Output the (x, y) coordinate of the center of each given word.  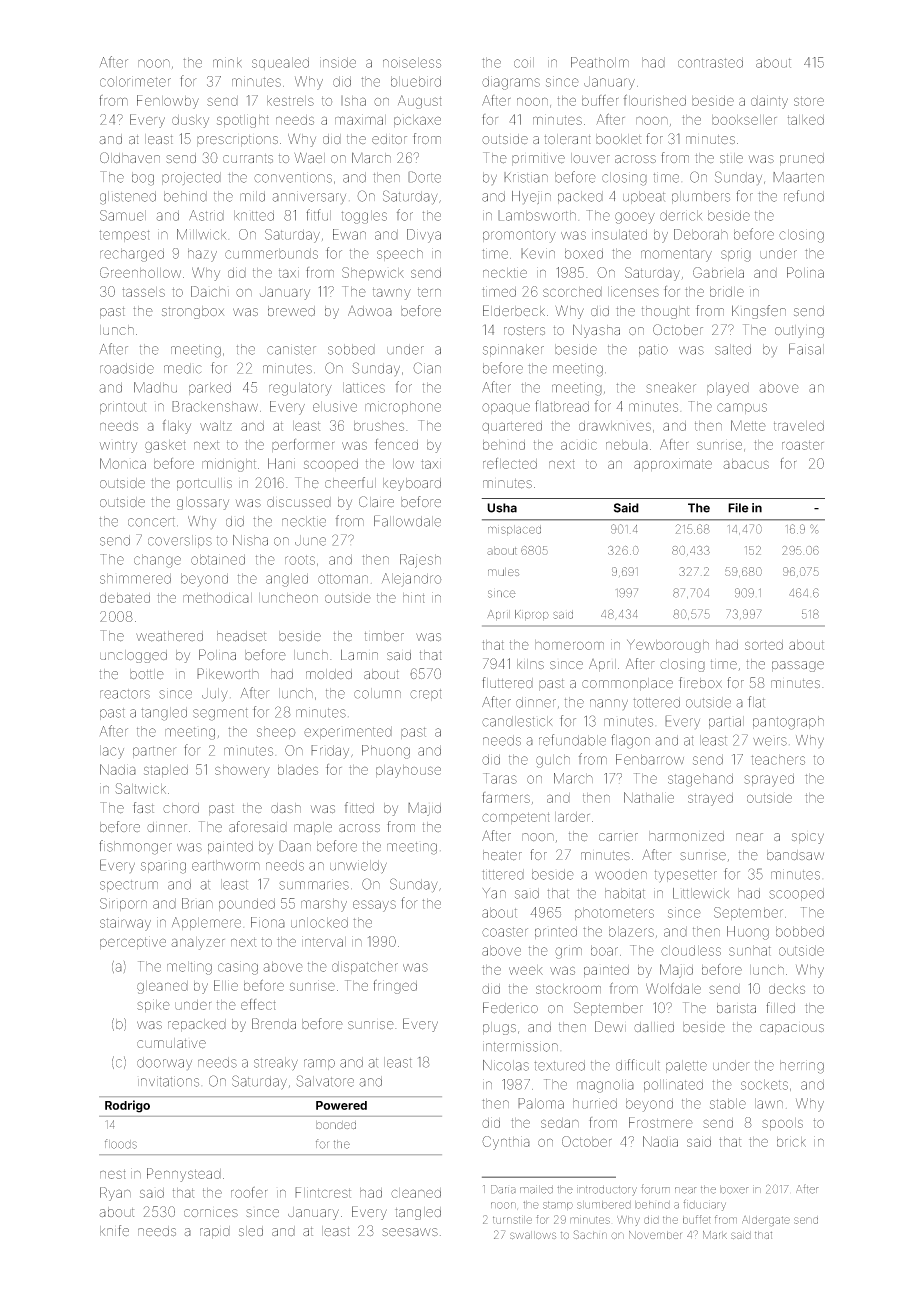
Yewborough (668, 646)
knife (114, 1230)
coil (524, 62)
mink (227, 62)
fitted (359, 808)
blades (298, 770)
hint (414, 597)
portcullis (204, 484)
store (809, 101)
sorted (764, 645)
